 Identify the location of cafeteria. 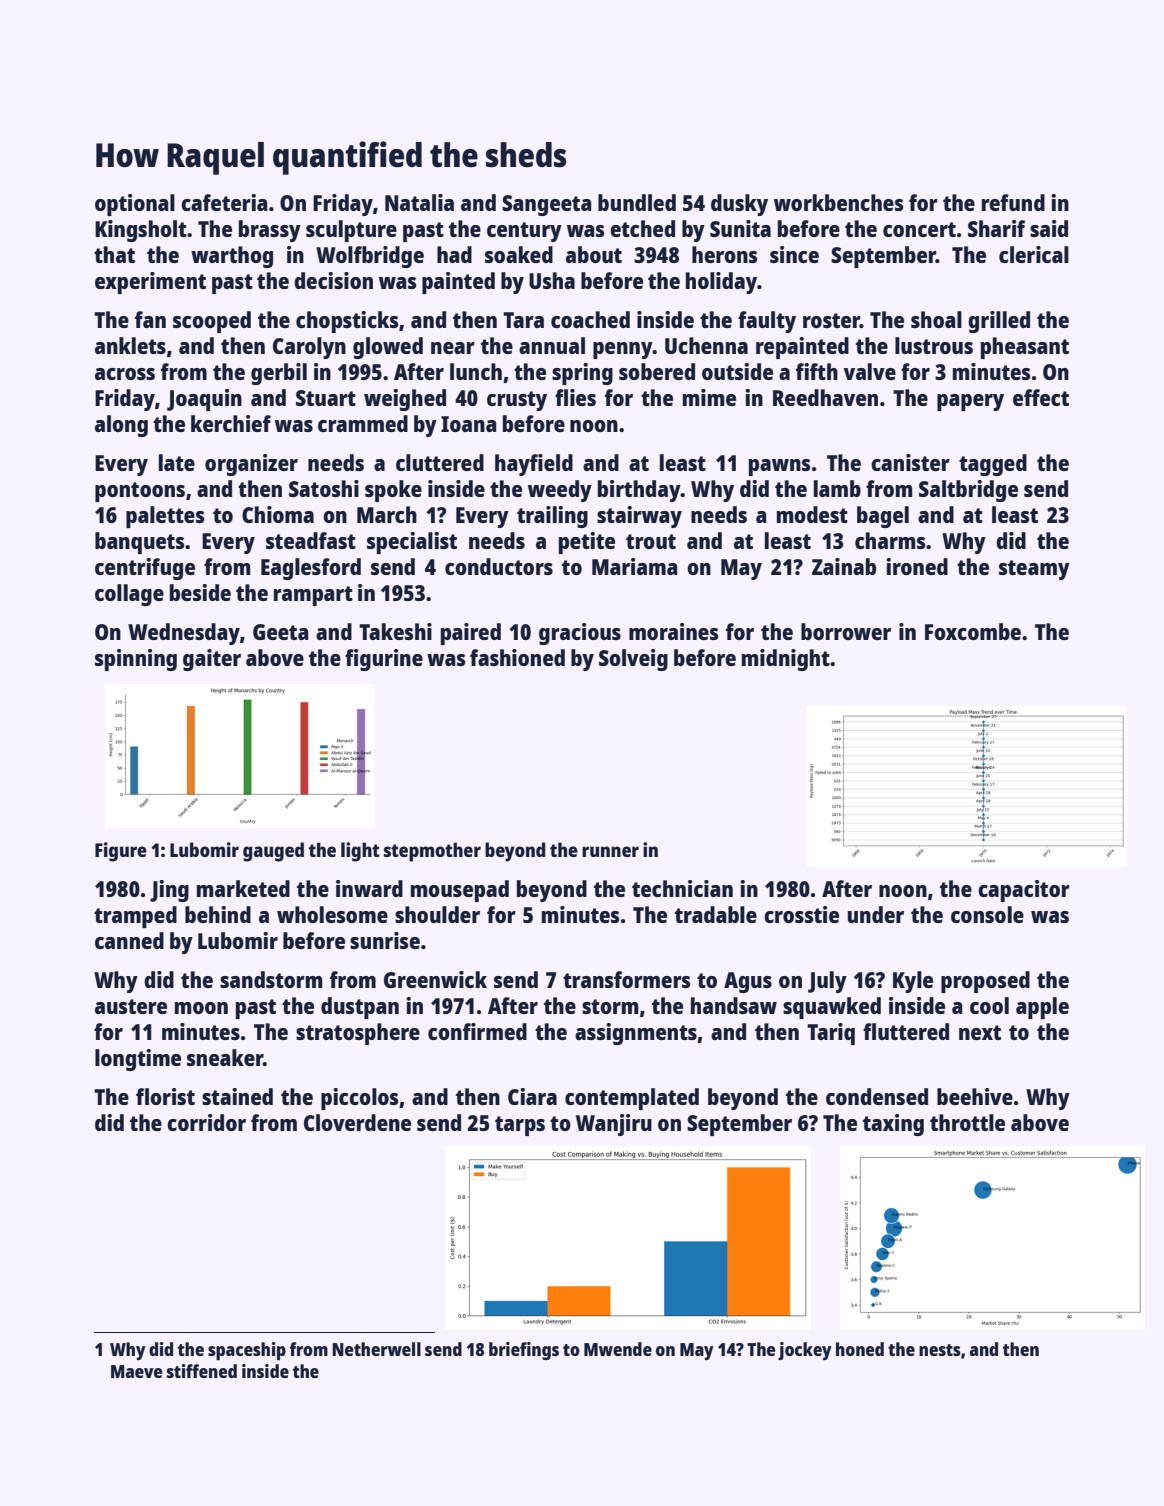
(224, 202).
